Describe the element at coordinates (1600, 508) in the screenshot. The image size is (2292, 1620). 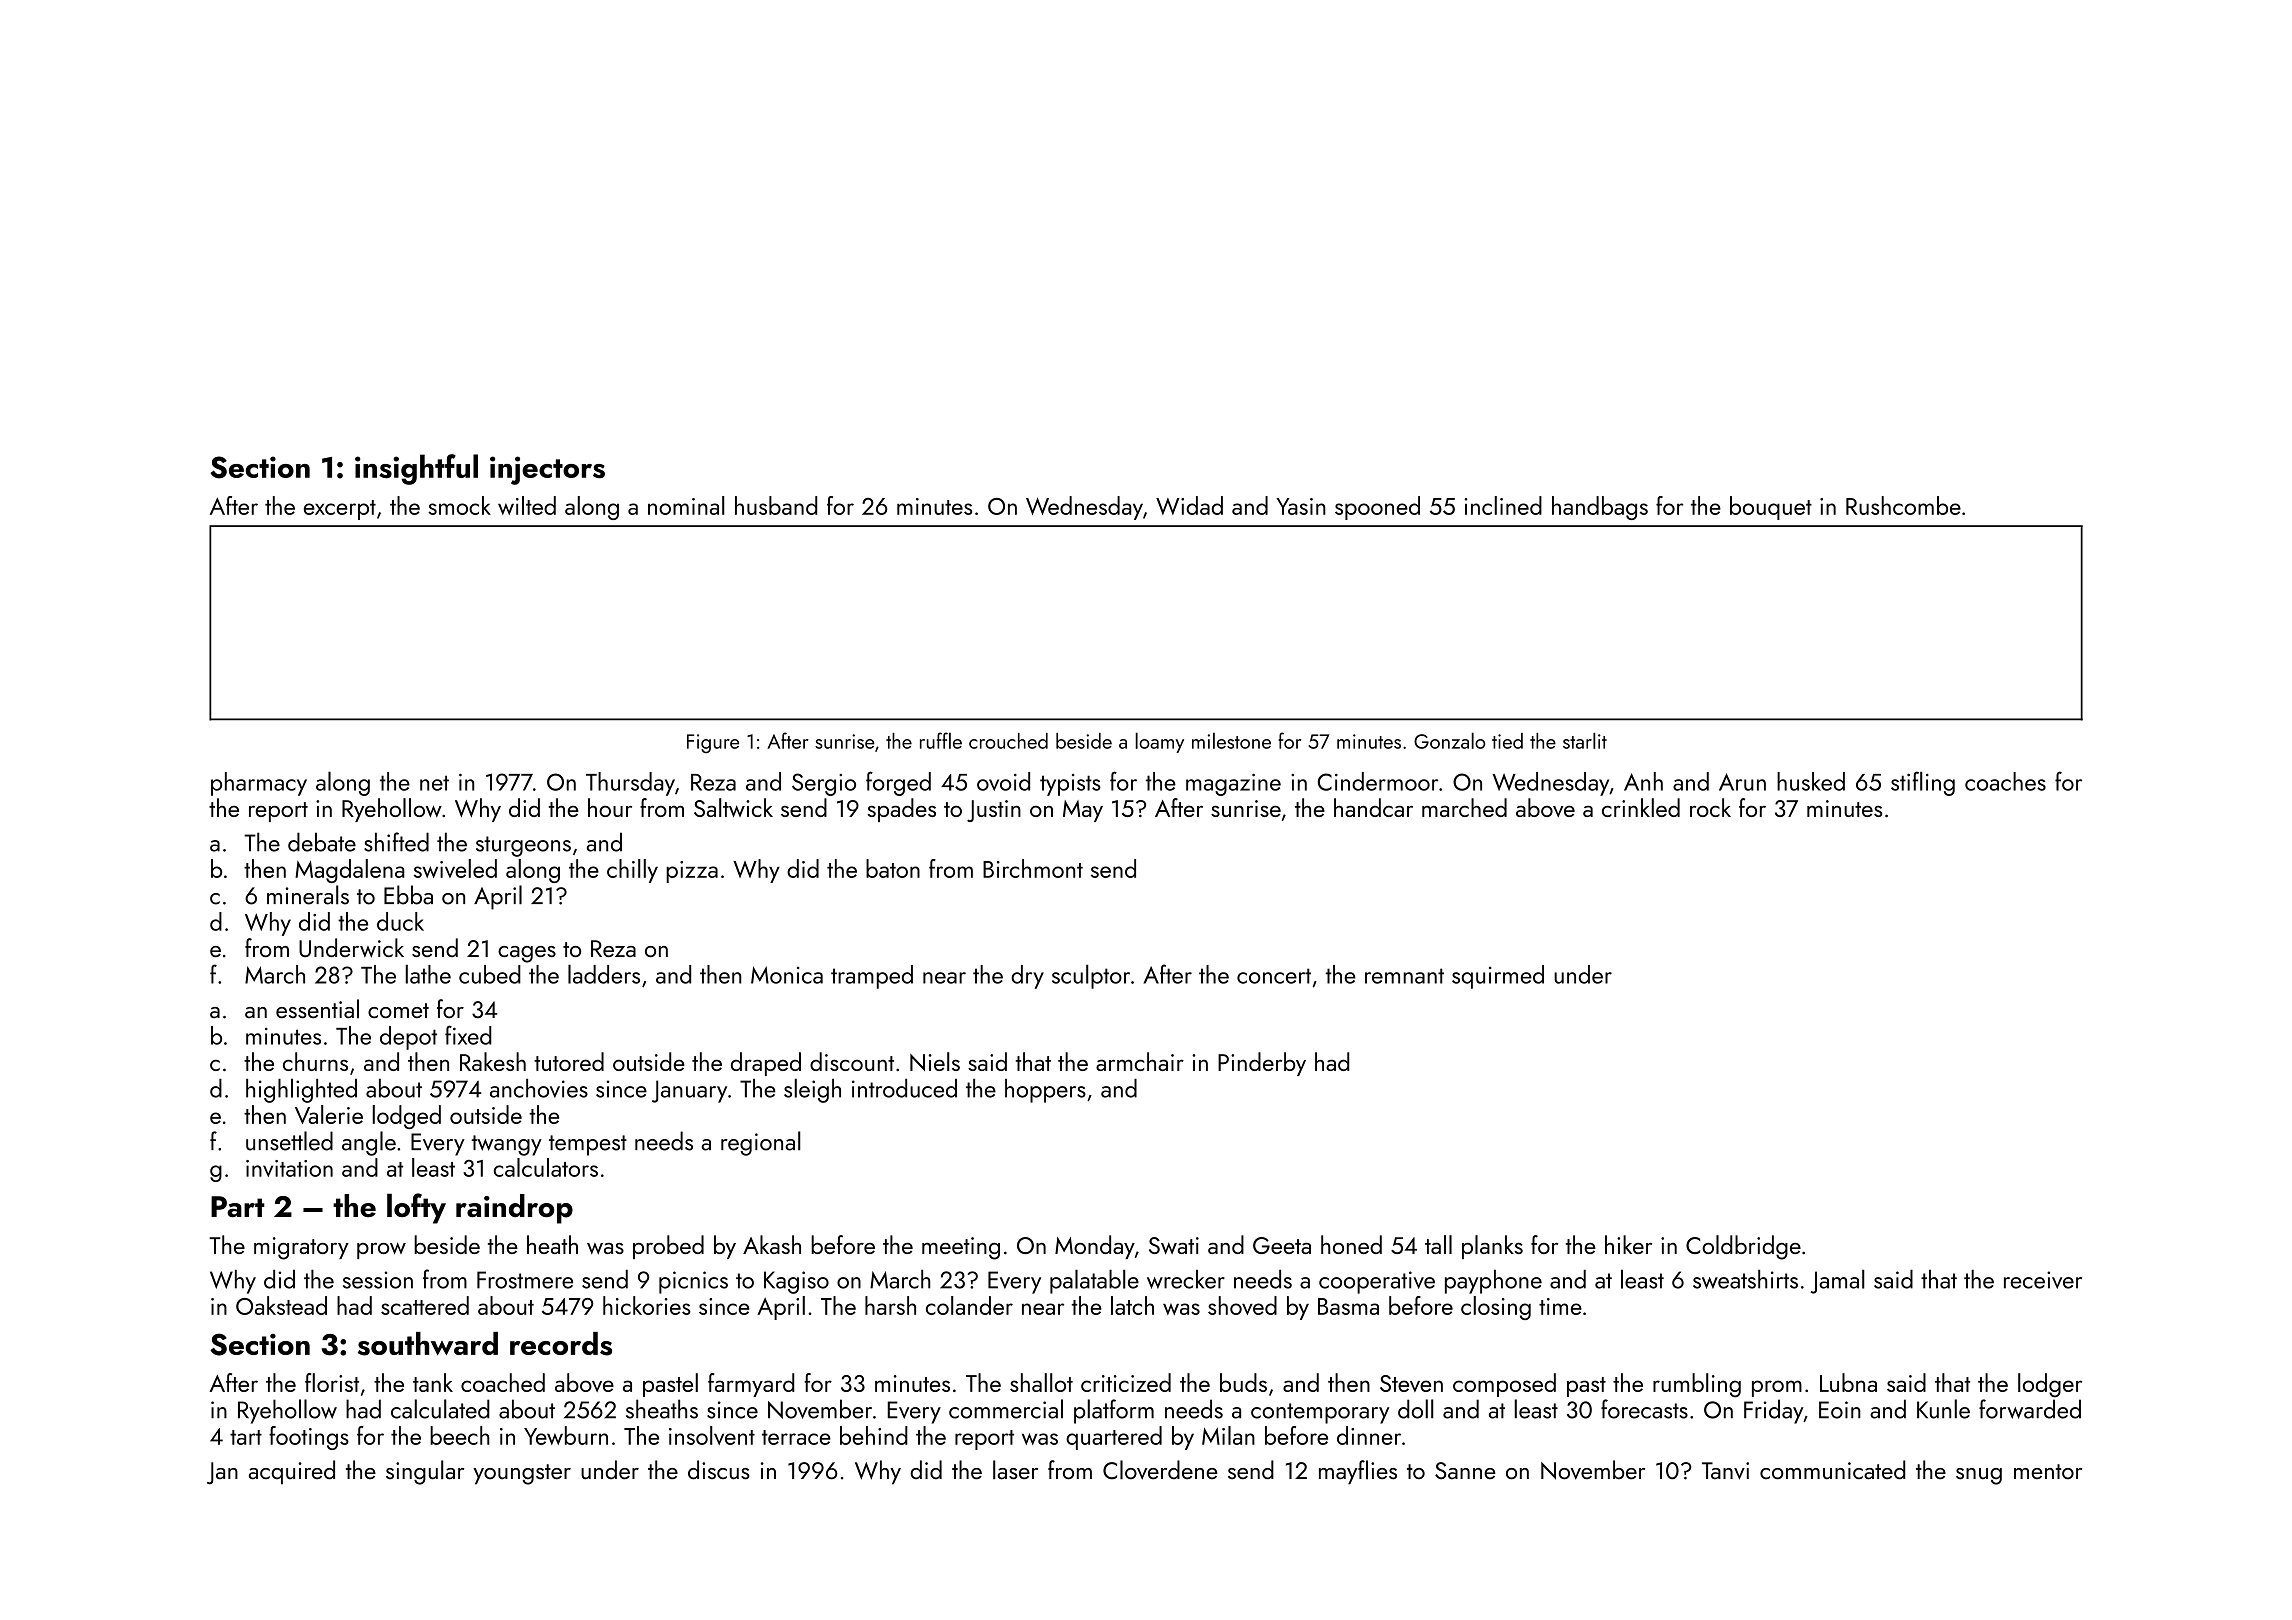
I see `handbags` at that location.
